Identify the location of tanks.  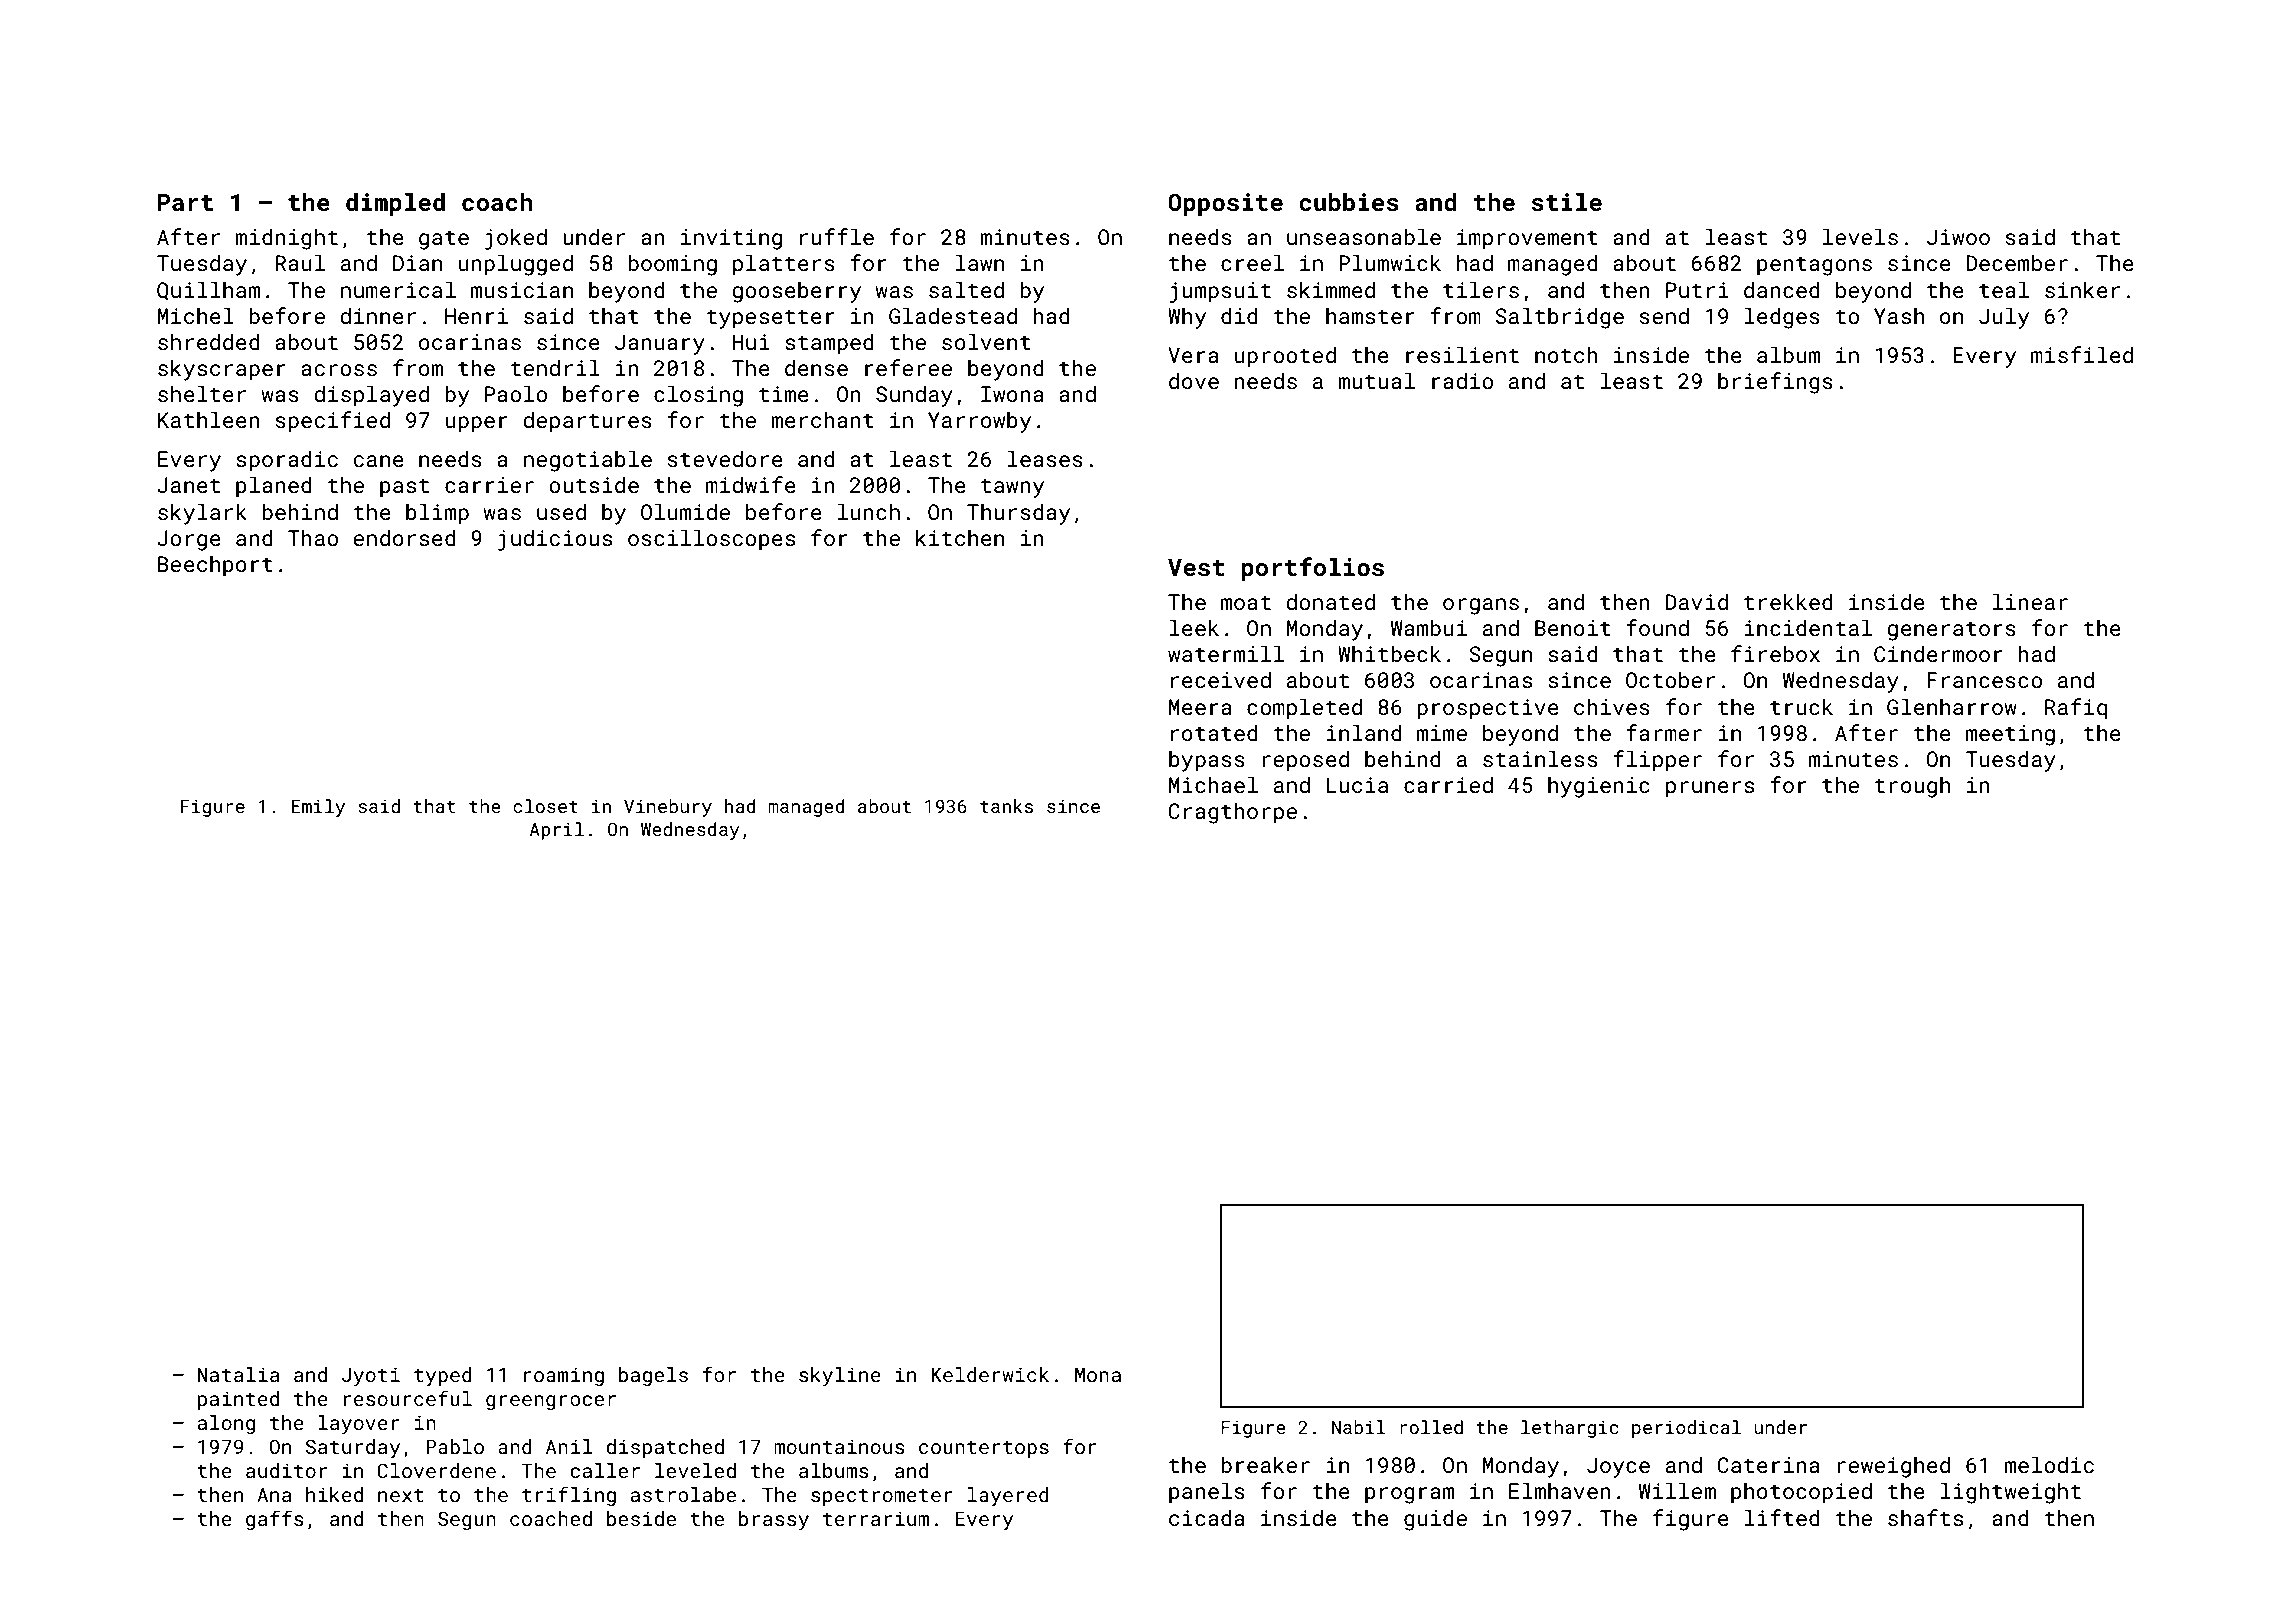
(1006, 806).
